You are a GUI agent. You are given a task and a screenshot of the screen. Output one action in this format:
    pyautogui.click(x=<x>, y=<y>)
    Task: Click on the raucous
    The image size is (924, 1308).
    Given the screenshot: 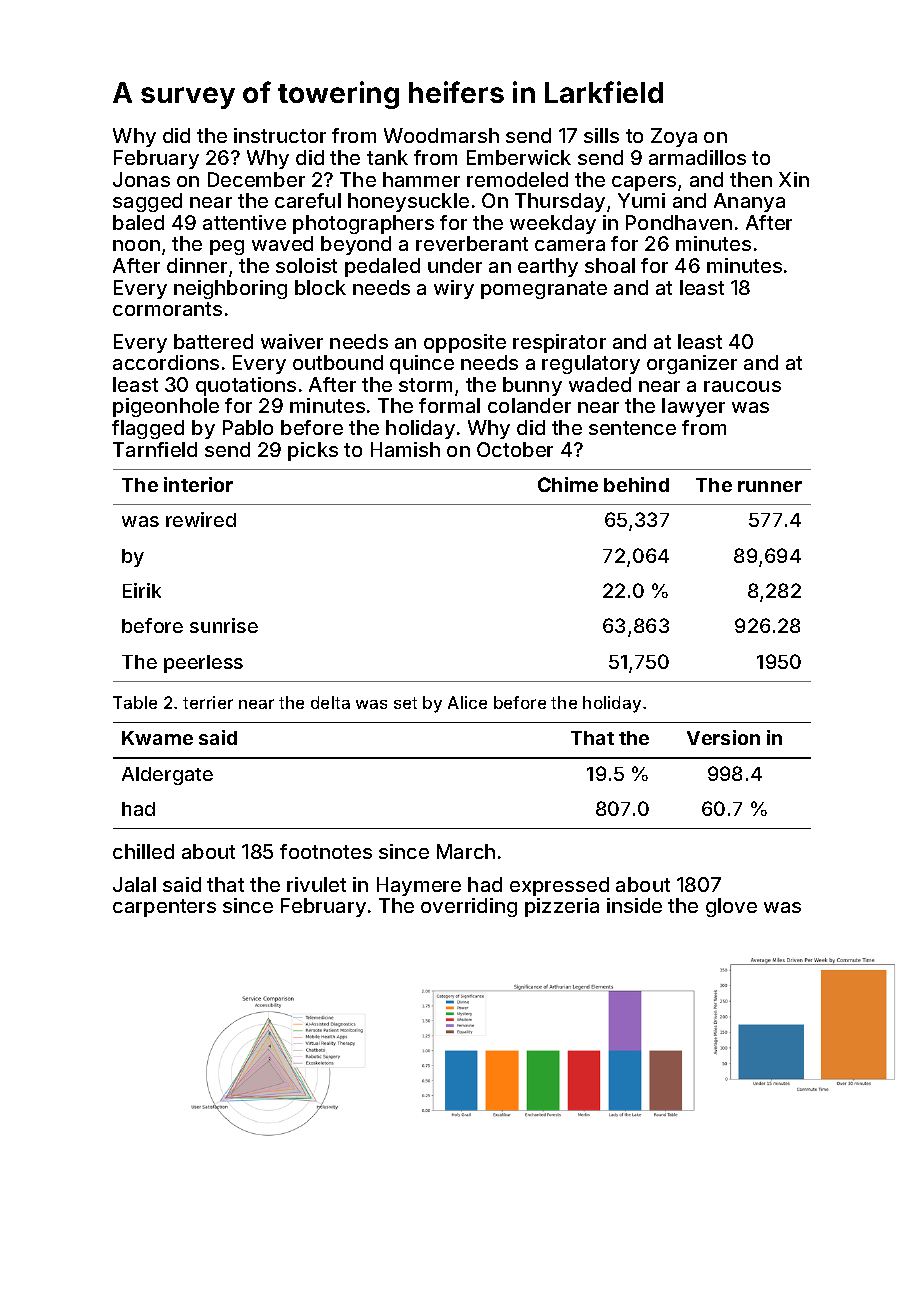 What is the action you would take?
    pyautogui.click(x=742, y=386)
